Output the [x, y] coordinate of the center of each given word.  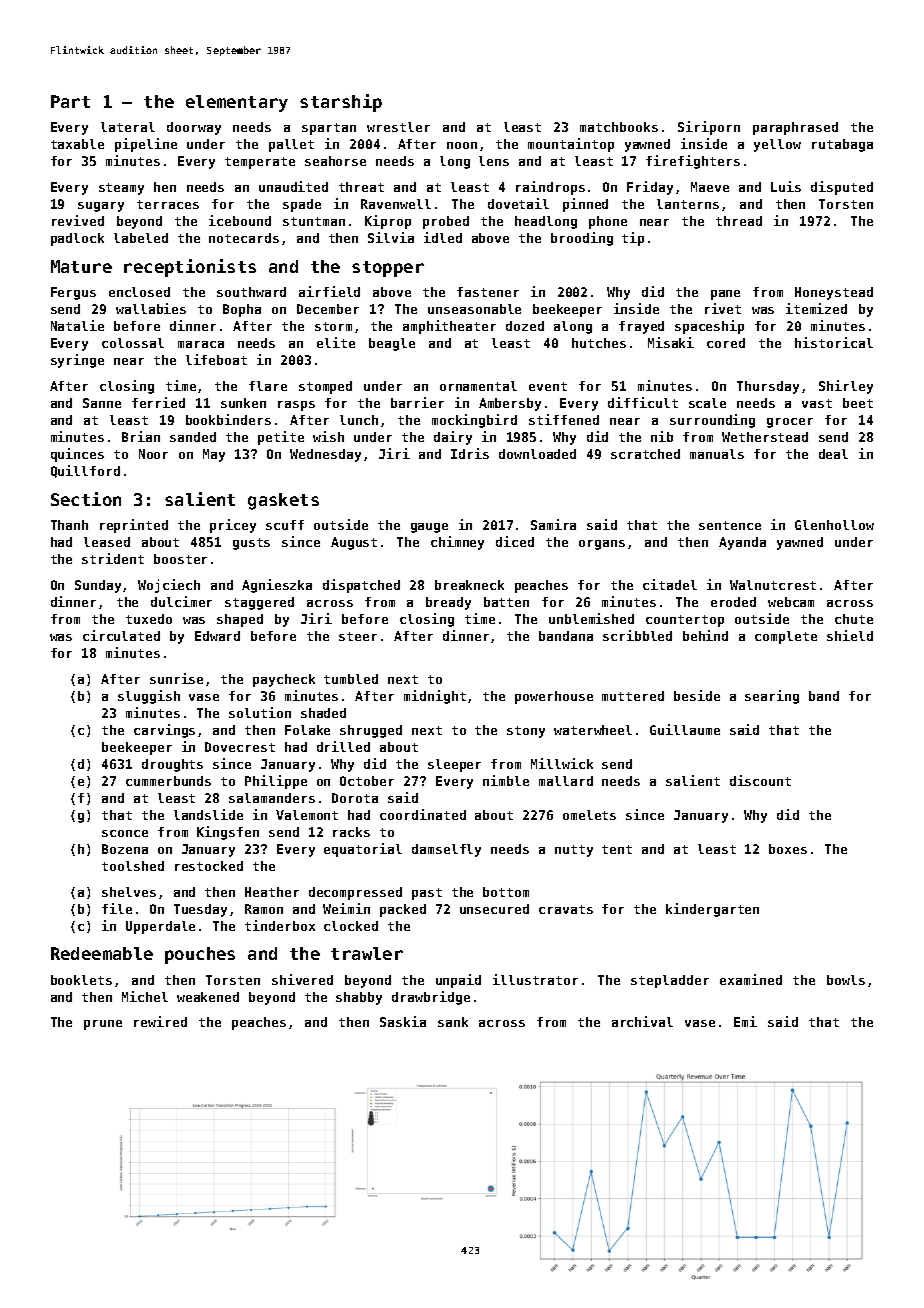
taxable [77, 144]
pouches [200, 955]
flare [268, 386]
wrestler [398, 127]
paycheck [284, 680]
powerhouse [554, 697]
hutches [599, 343]
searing [772, 697]
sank [453, 1022]
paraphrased [795, 128]
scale [707, 403]
